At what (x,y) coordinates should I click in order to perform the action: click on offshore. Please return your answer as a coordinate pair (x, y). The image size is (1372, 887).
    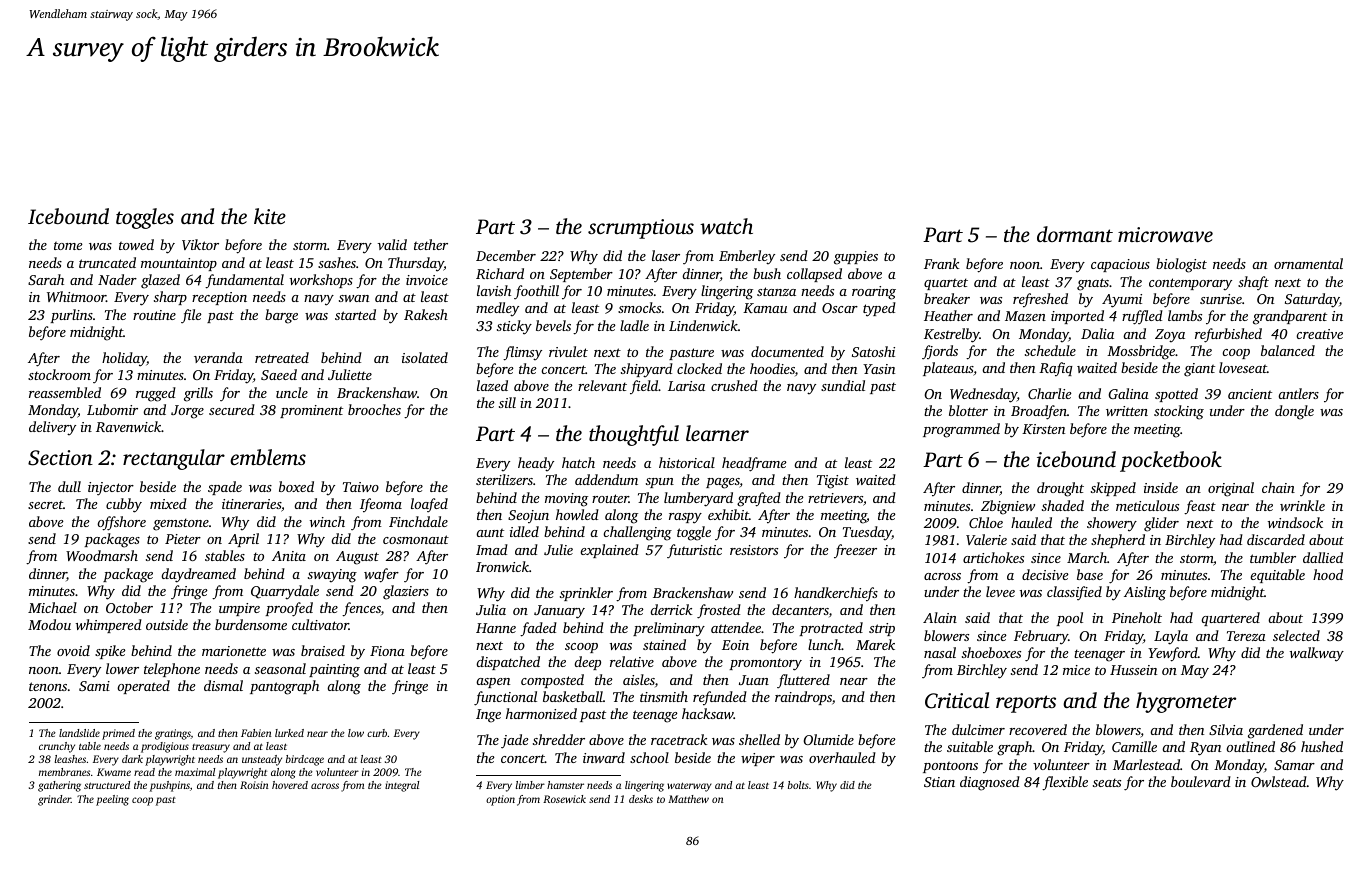
    Looking at the image, I should click on (121, 523).
